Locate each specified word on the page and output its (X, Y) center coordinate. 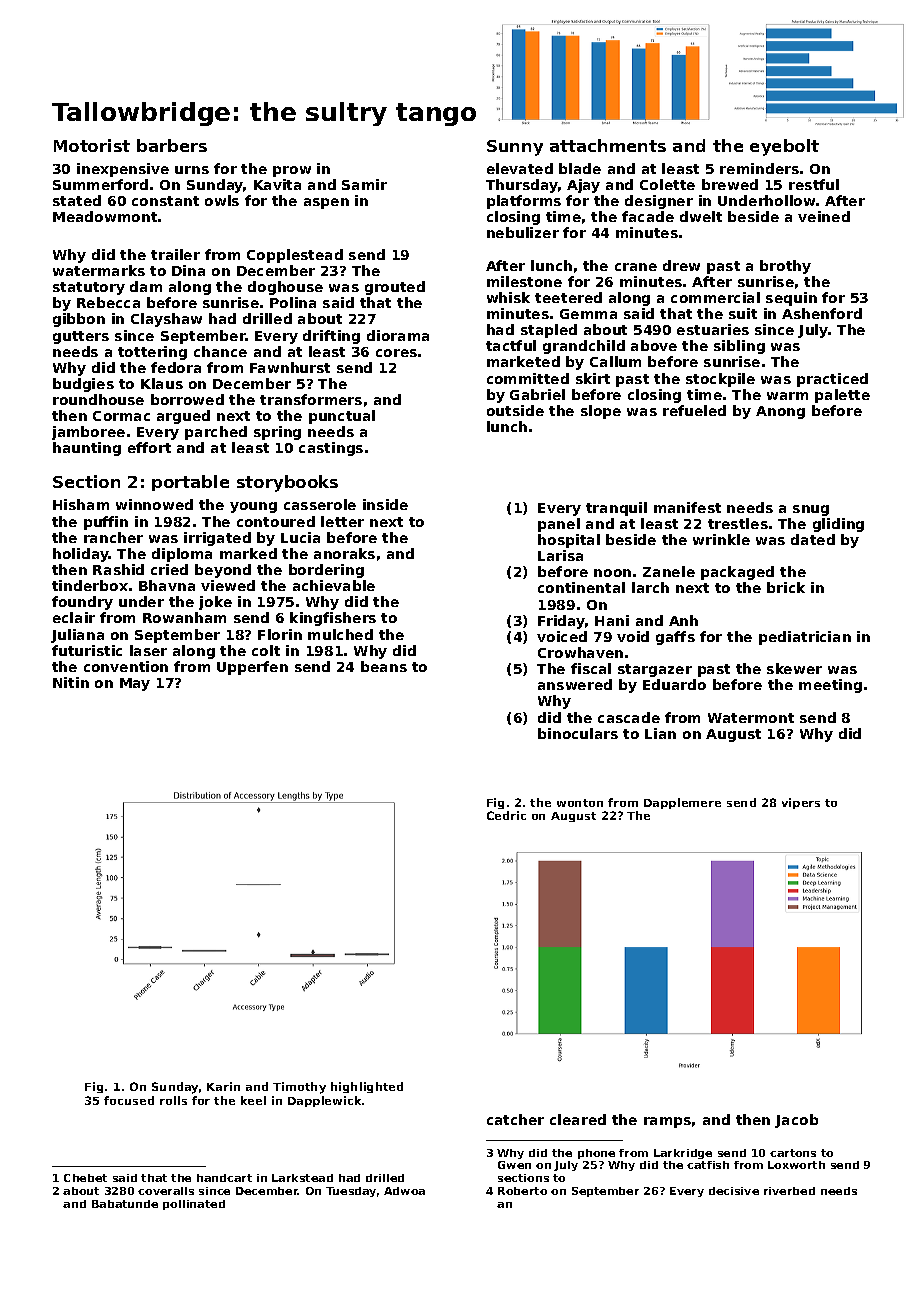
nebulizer (523, 232)
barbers (172, 145)
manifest (687, 507)
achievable (334, 585)
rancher (113, 537)
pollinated (194, 1205)
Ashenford (822, 313)
